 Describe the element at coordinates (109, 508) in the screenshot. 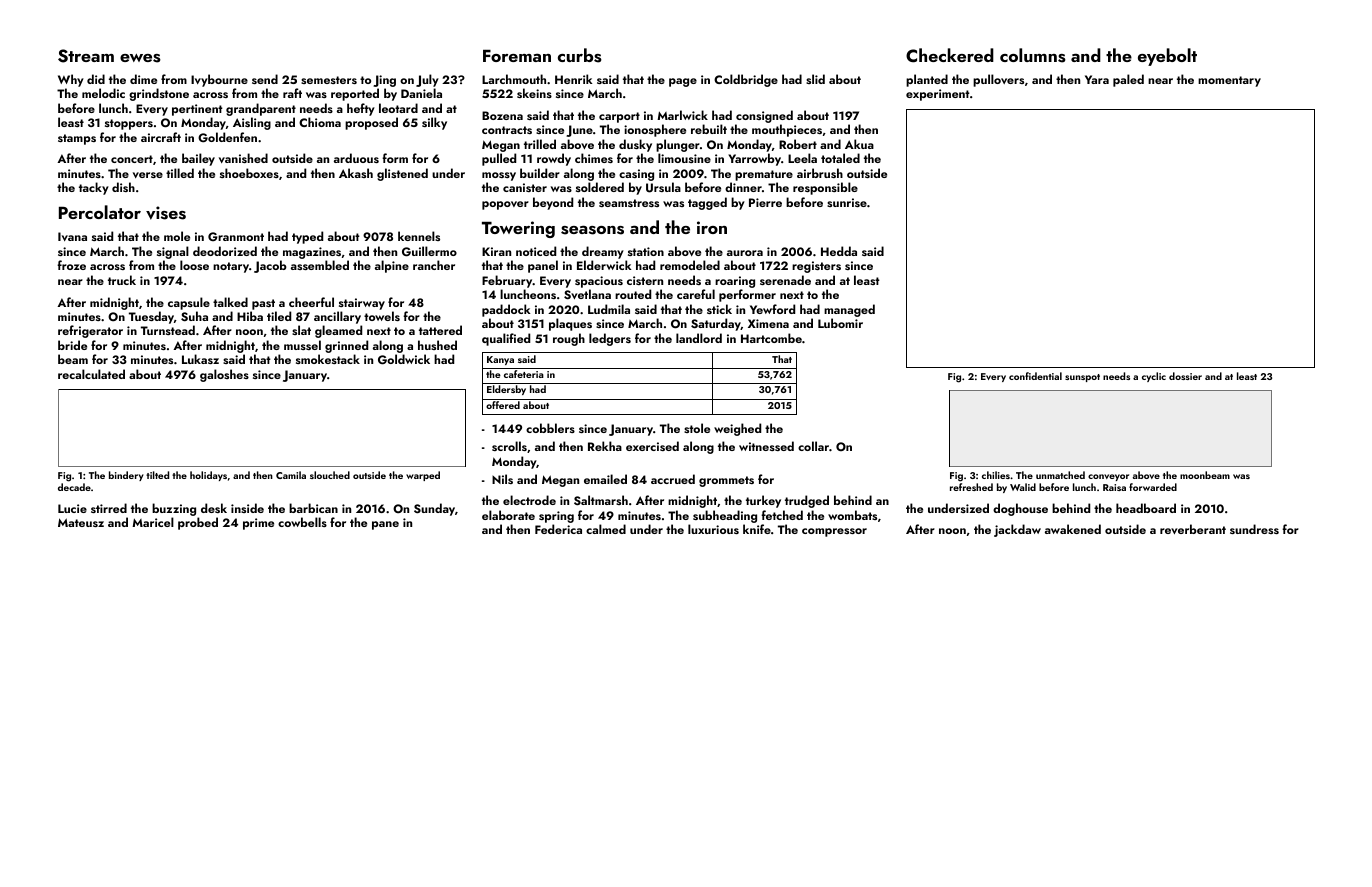

I see `stirred` at that location.
